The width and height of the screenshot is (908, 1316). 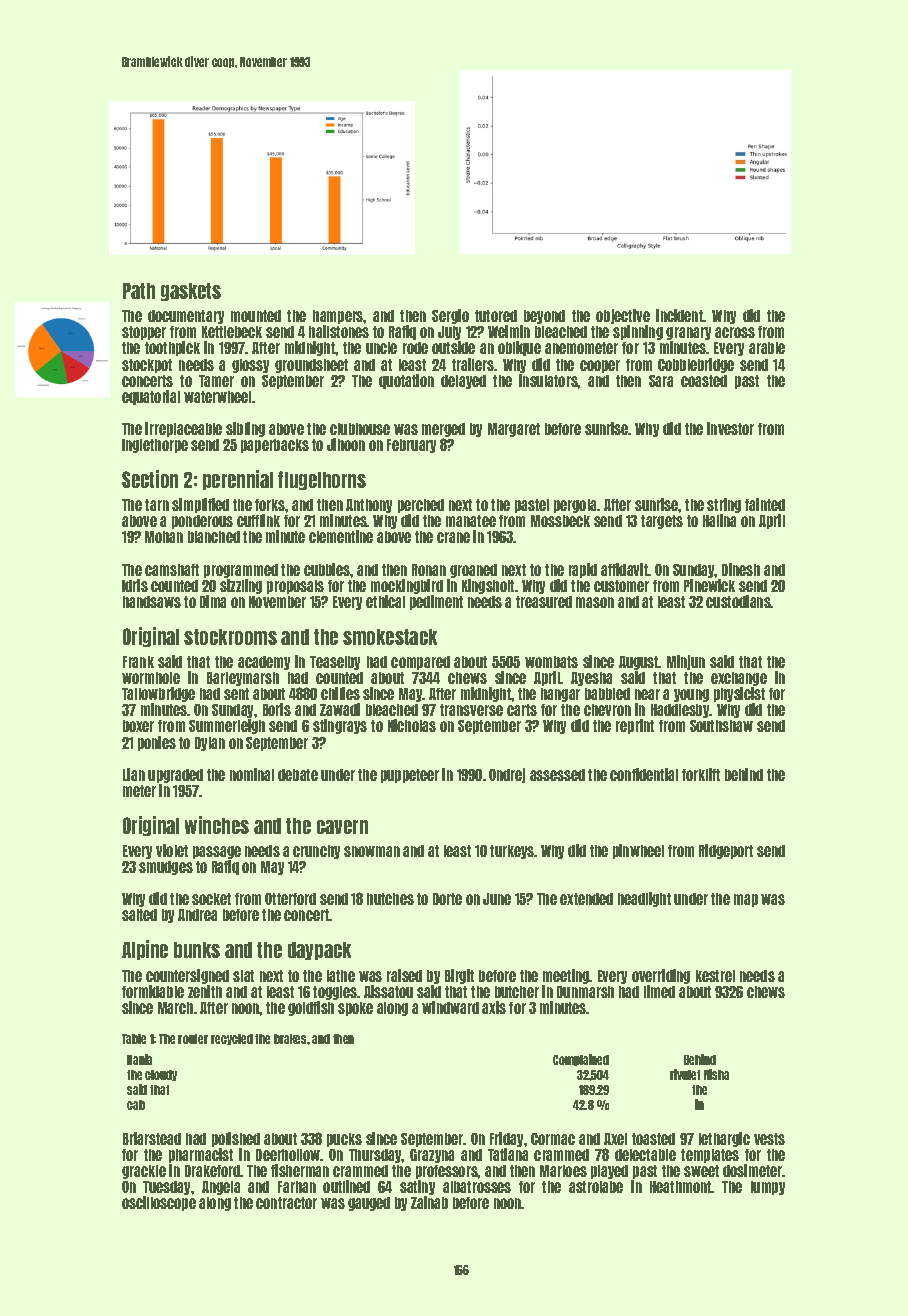 I want to click on kestrel, so click(x=715, y=976).
